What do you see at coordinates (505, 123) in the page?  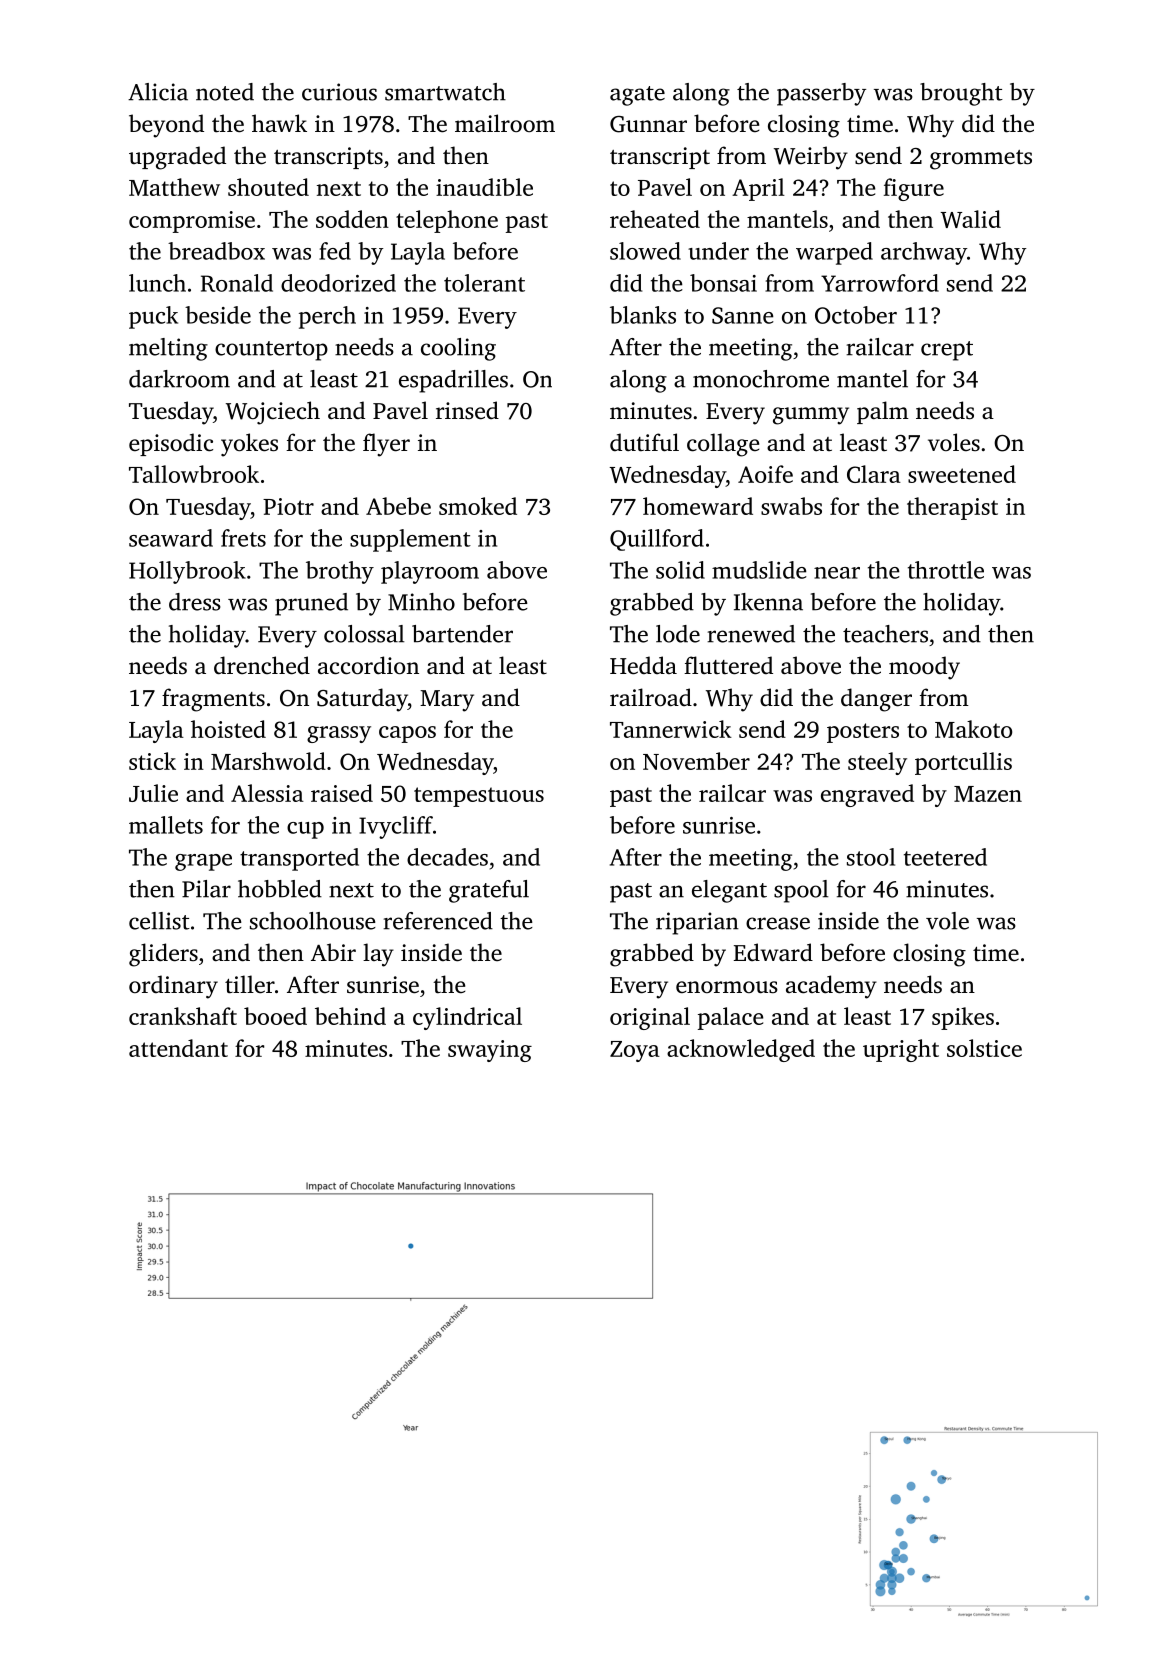 I see `mailroom` at bounding box center [505, 123].
